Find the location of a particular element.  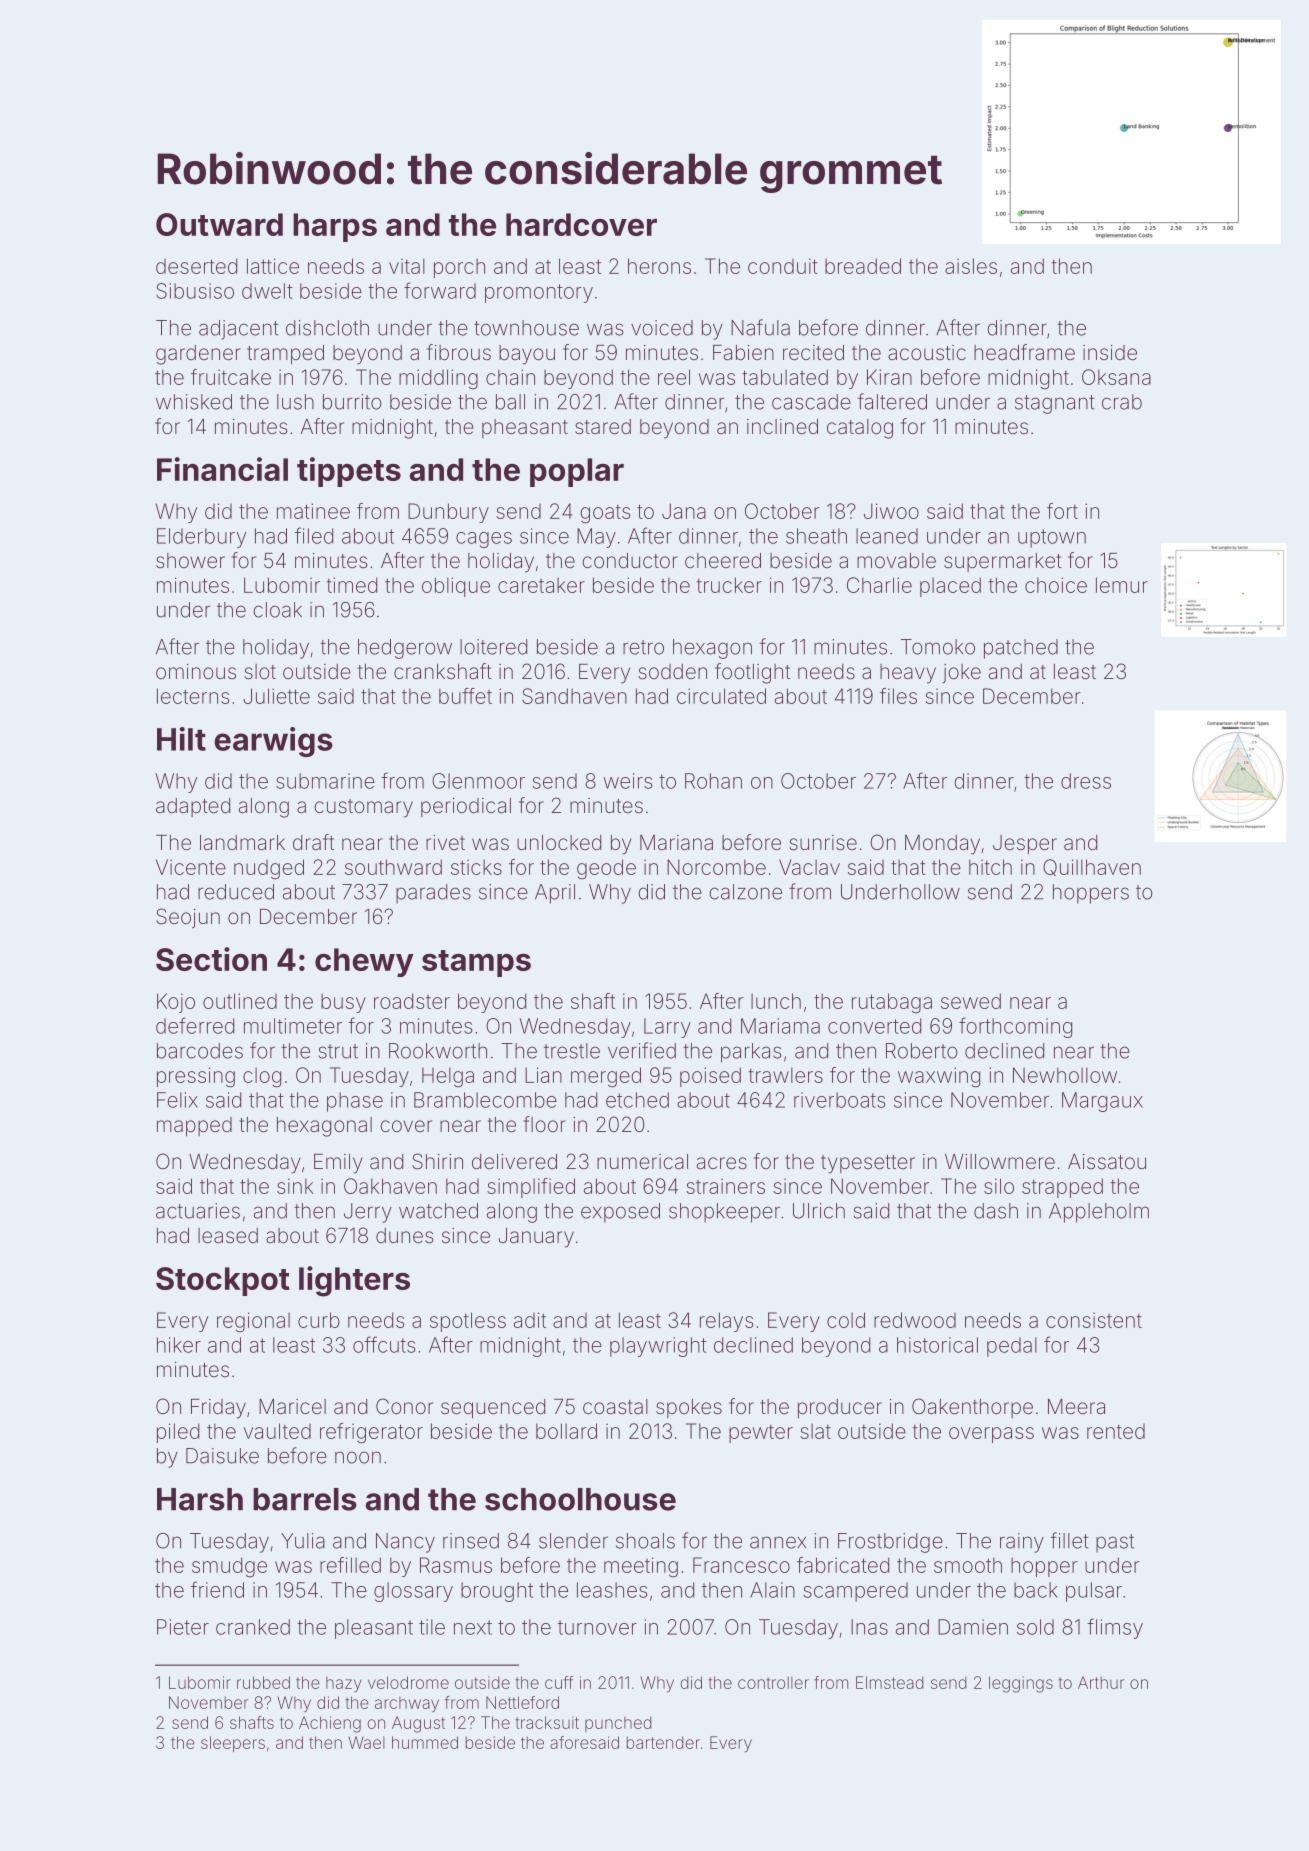

Rohan is located at coordinates (713, 781).
